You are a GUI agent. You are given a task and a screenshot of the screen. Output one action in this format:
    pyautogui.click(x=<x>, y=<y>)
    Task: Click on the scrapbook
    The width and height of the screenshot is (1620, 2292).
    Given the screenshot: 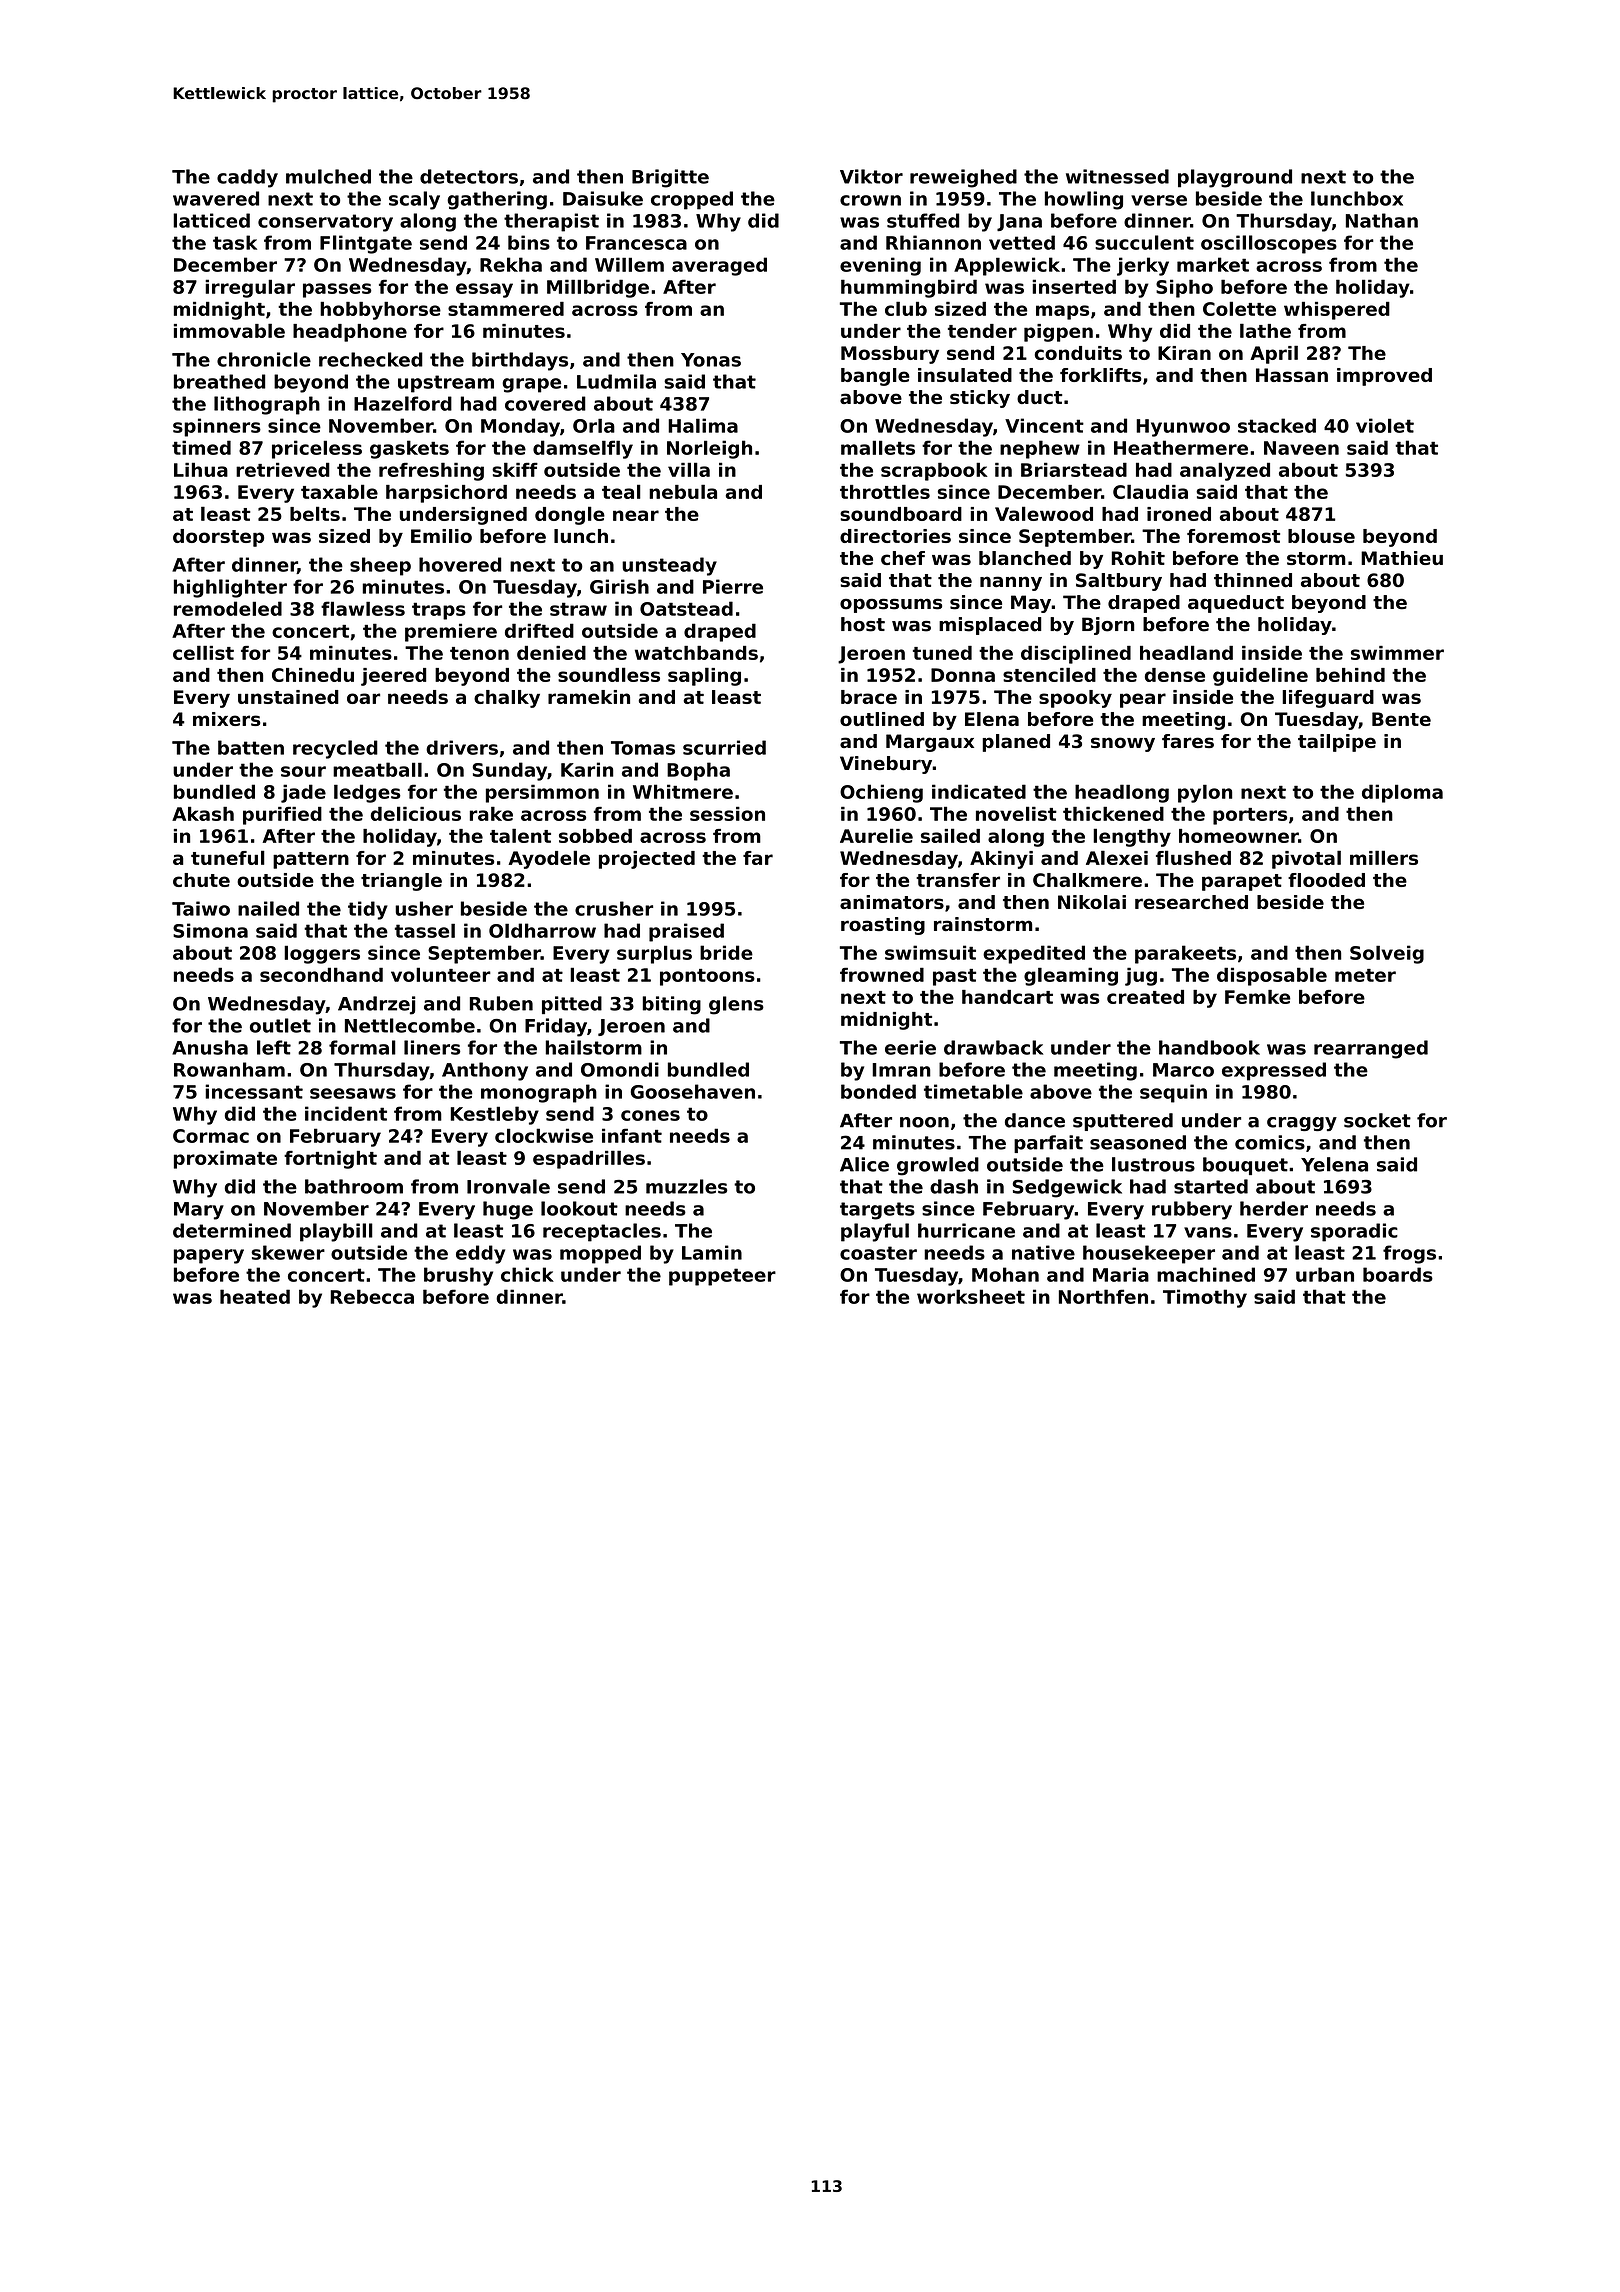 What is the action you would take?
    pyautogui.click(x=934, y=471)
